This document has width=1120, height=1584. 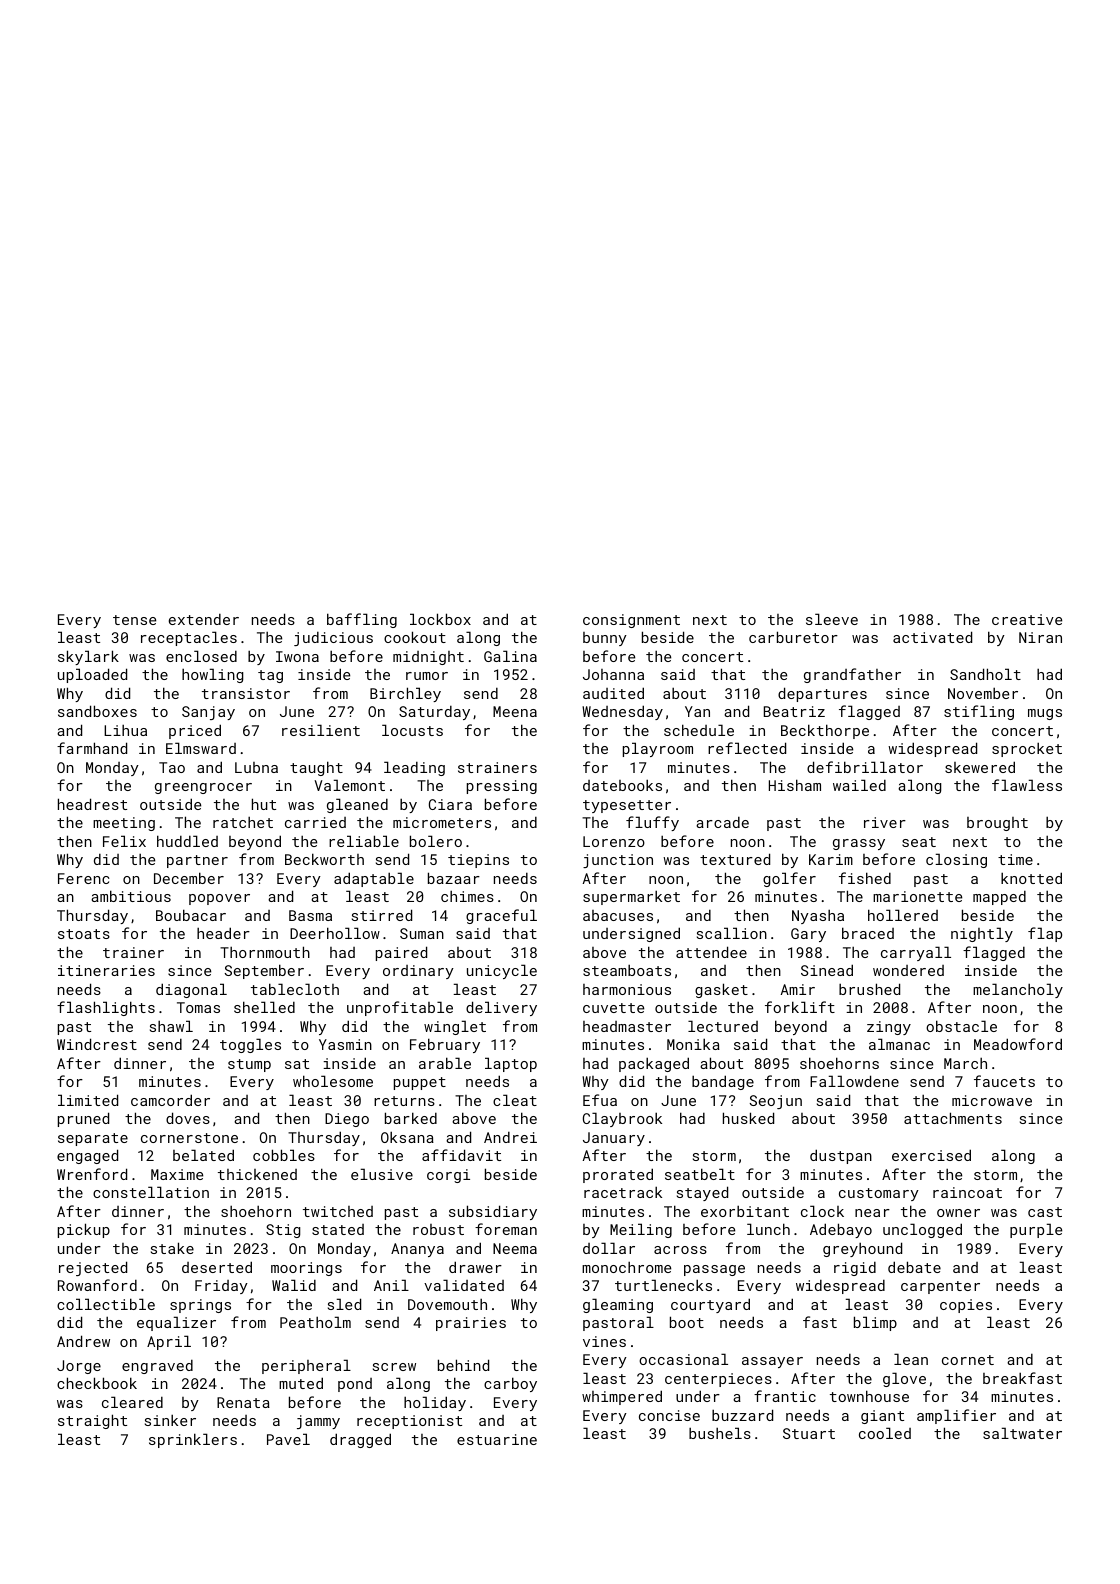 I want to click on unicycle, so click(x=502, y=971).
